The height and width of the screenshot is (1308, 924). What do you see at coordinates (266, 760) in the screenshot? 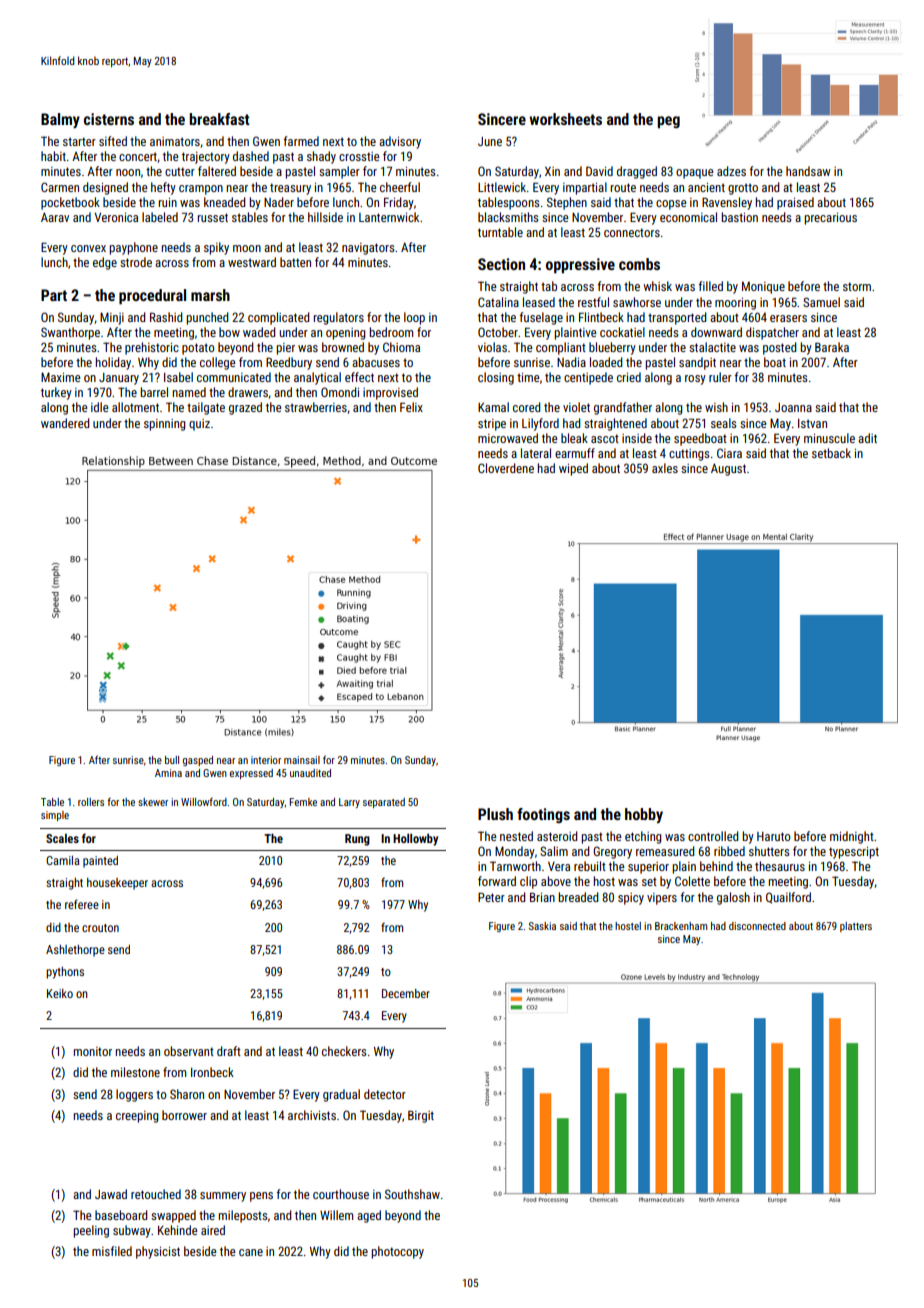
I see `interior` at bounding box center [266, 760].
